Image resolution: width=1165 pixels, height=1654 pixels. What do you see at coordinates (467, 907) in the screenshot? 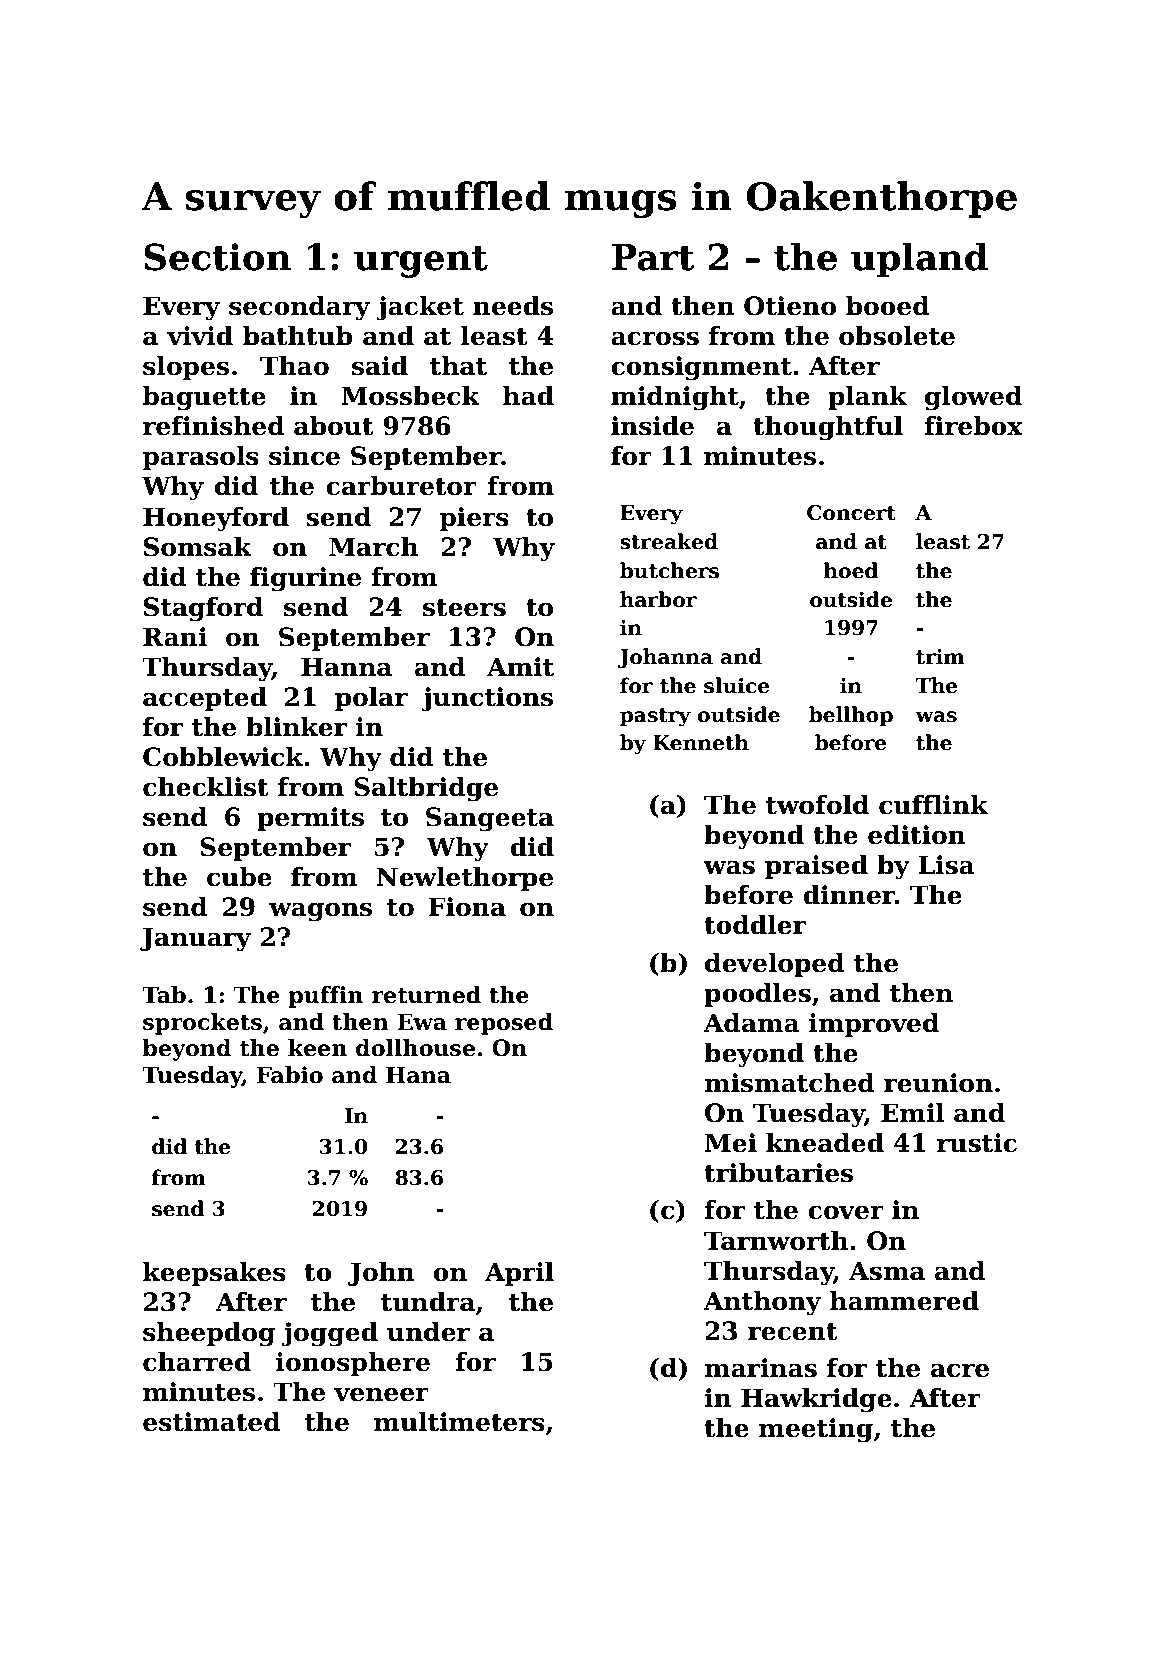
I see `Fiona` at bounding box center [467, 907].
